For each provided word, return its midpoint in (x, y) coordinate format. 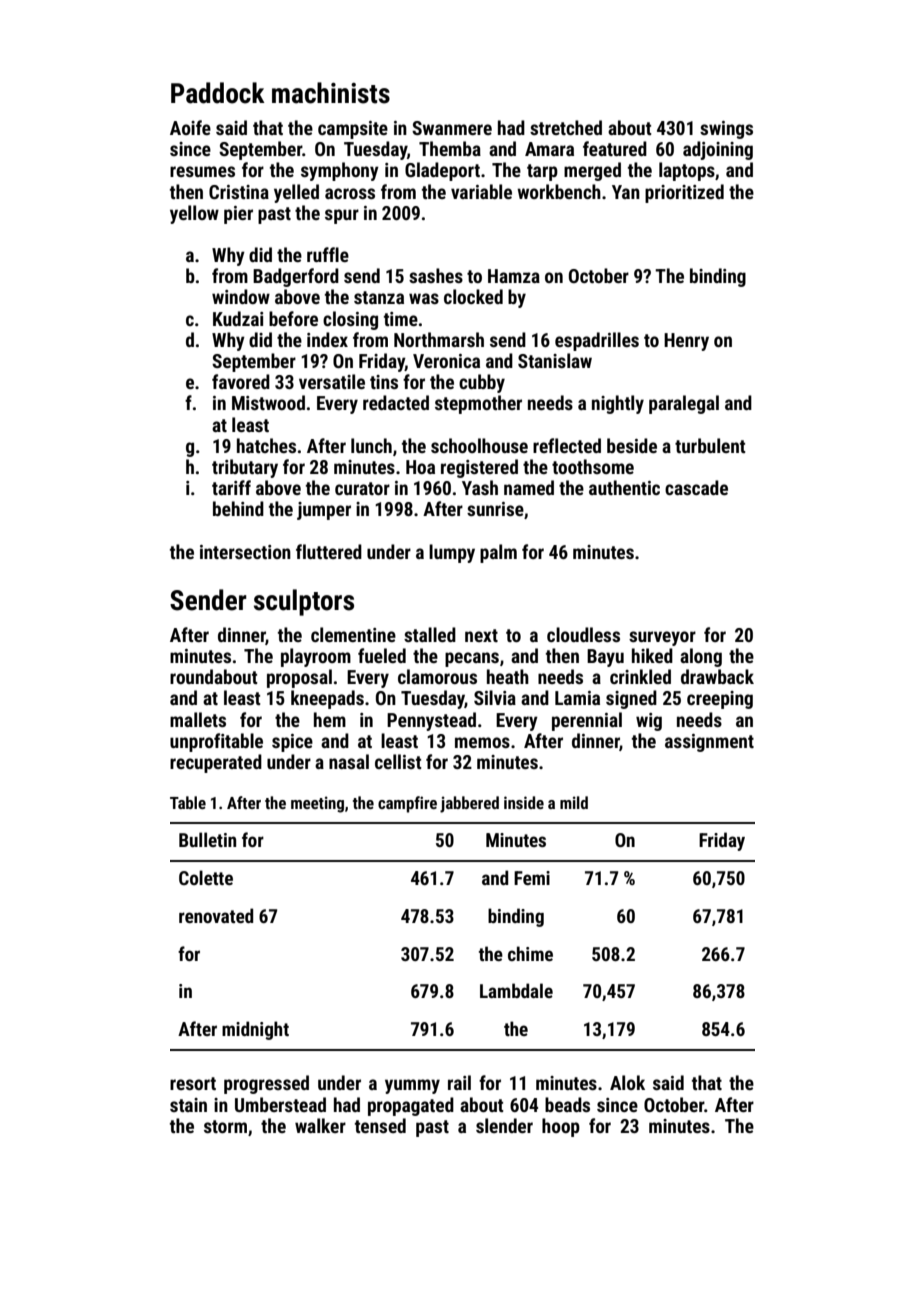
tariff (231, 487)
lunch (371, 445)
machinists (331, 93)
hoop (561, 1127)
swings (726, 130)
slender (504, 1125)
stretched (566, 127)
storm (225, 1126)
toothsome (593, 466)
